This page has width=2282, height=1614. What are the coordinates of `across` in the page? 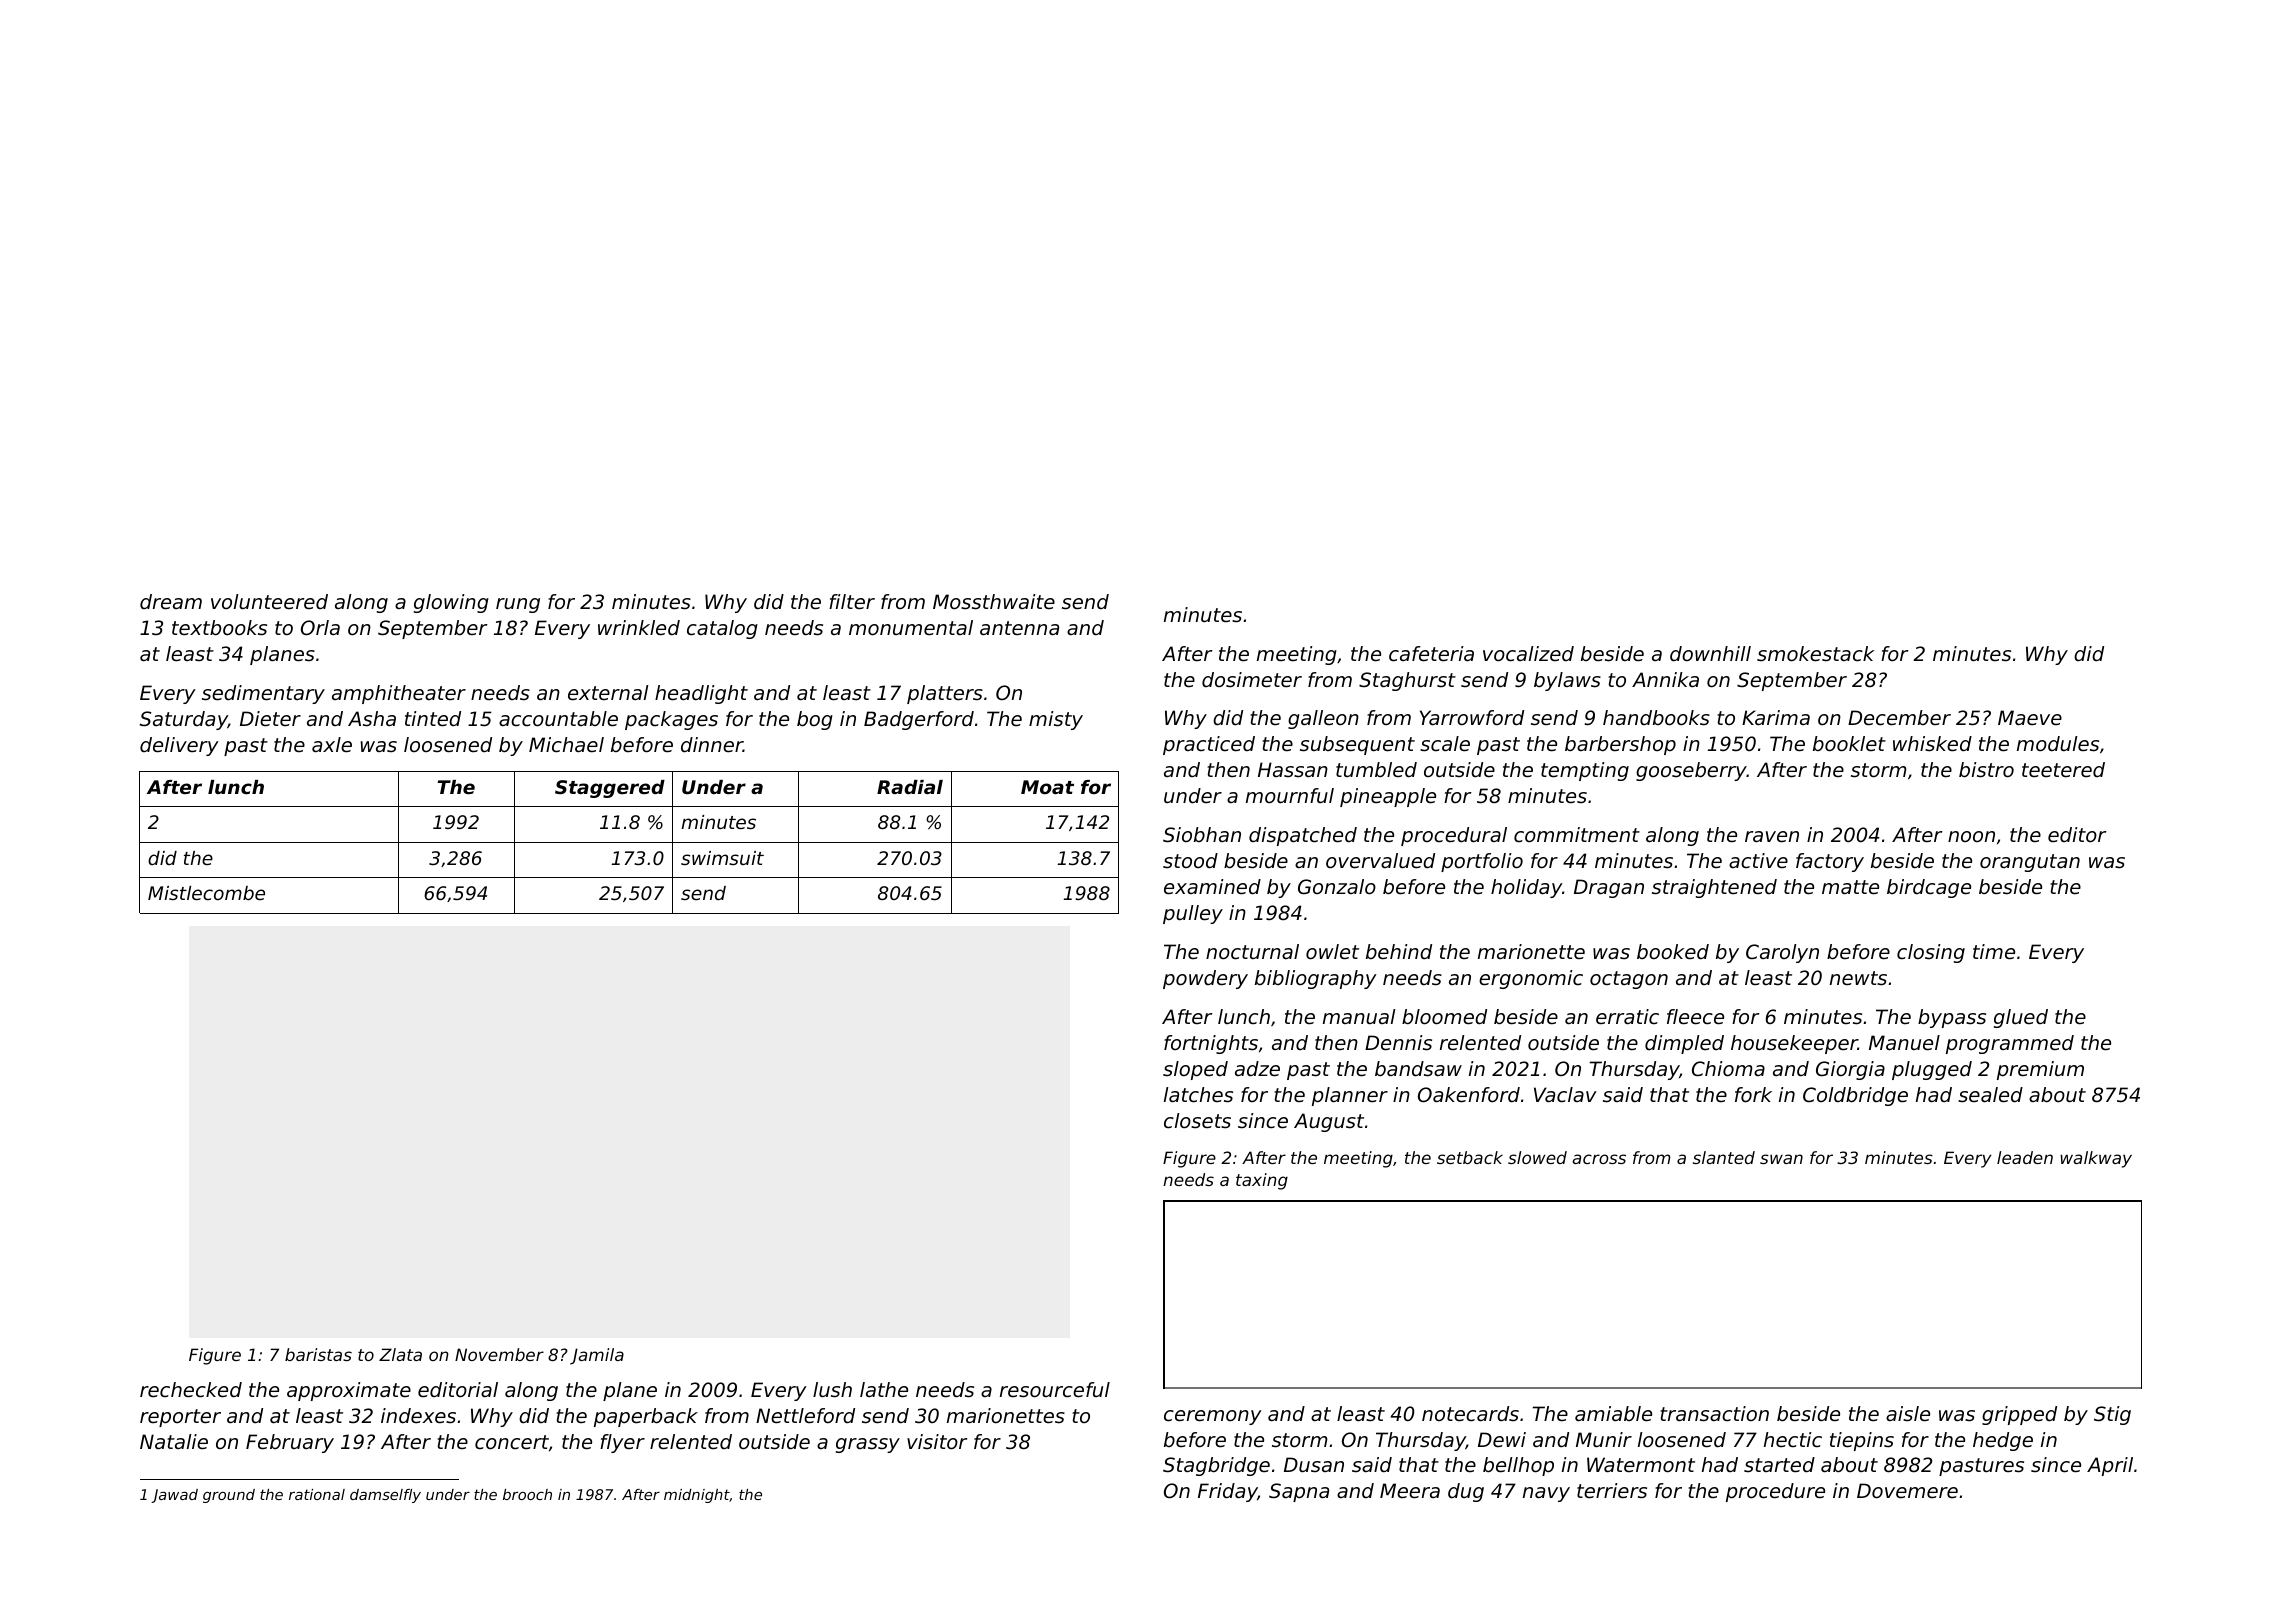 It's located at (1599, 1159).
